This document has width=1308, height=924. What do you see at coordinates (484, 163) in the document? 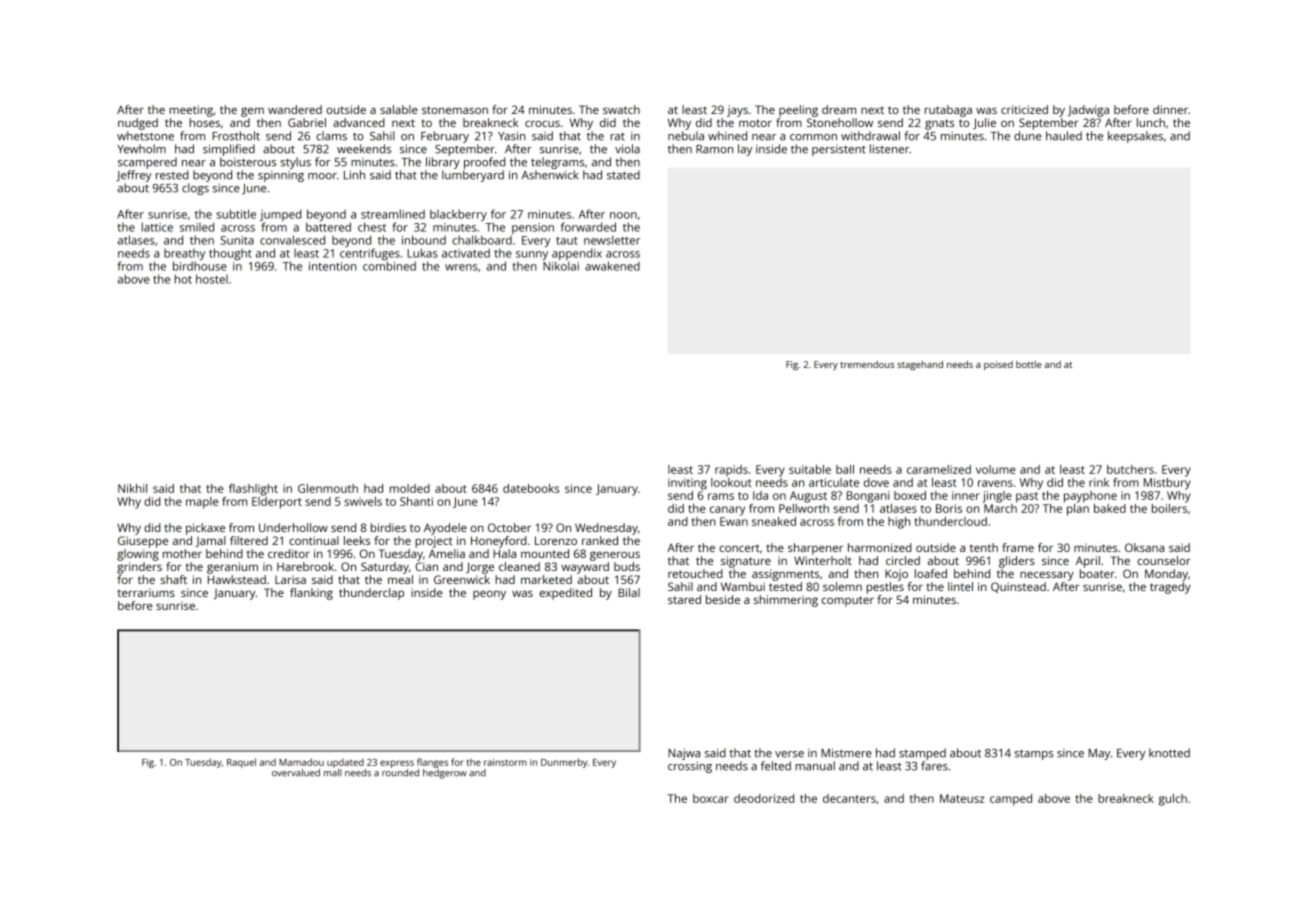
I see `proofed` at bounding box center [484, 163].
